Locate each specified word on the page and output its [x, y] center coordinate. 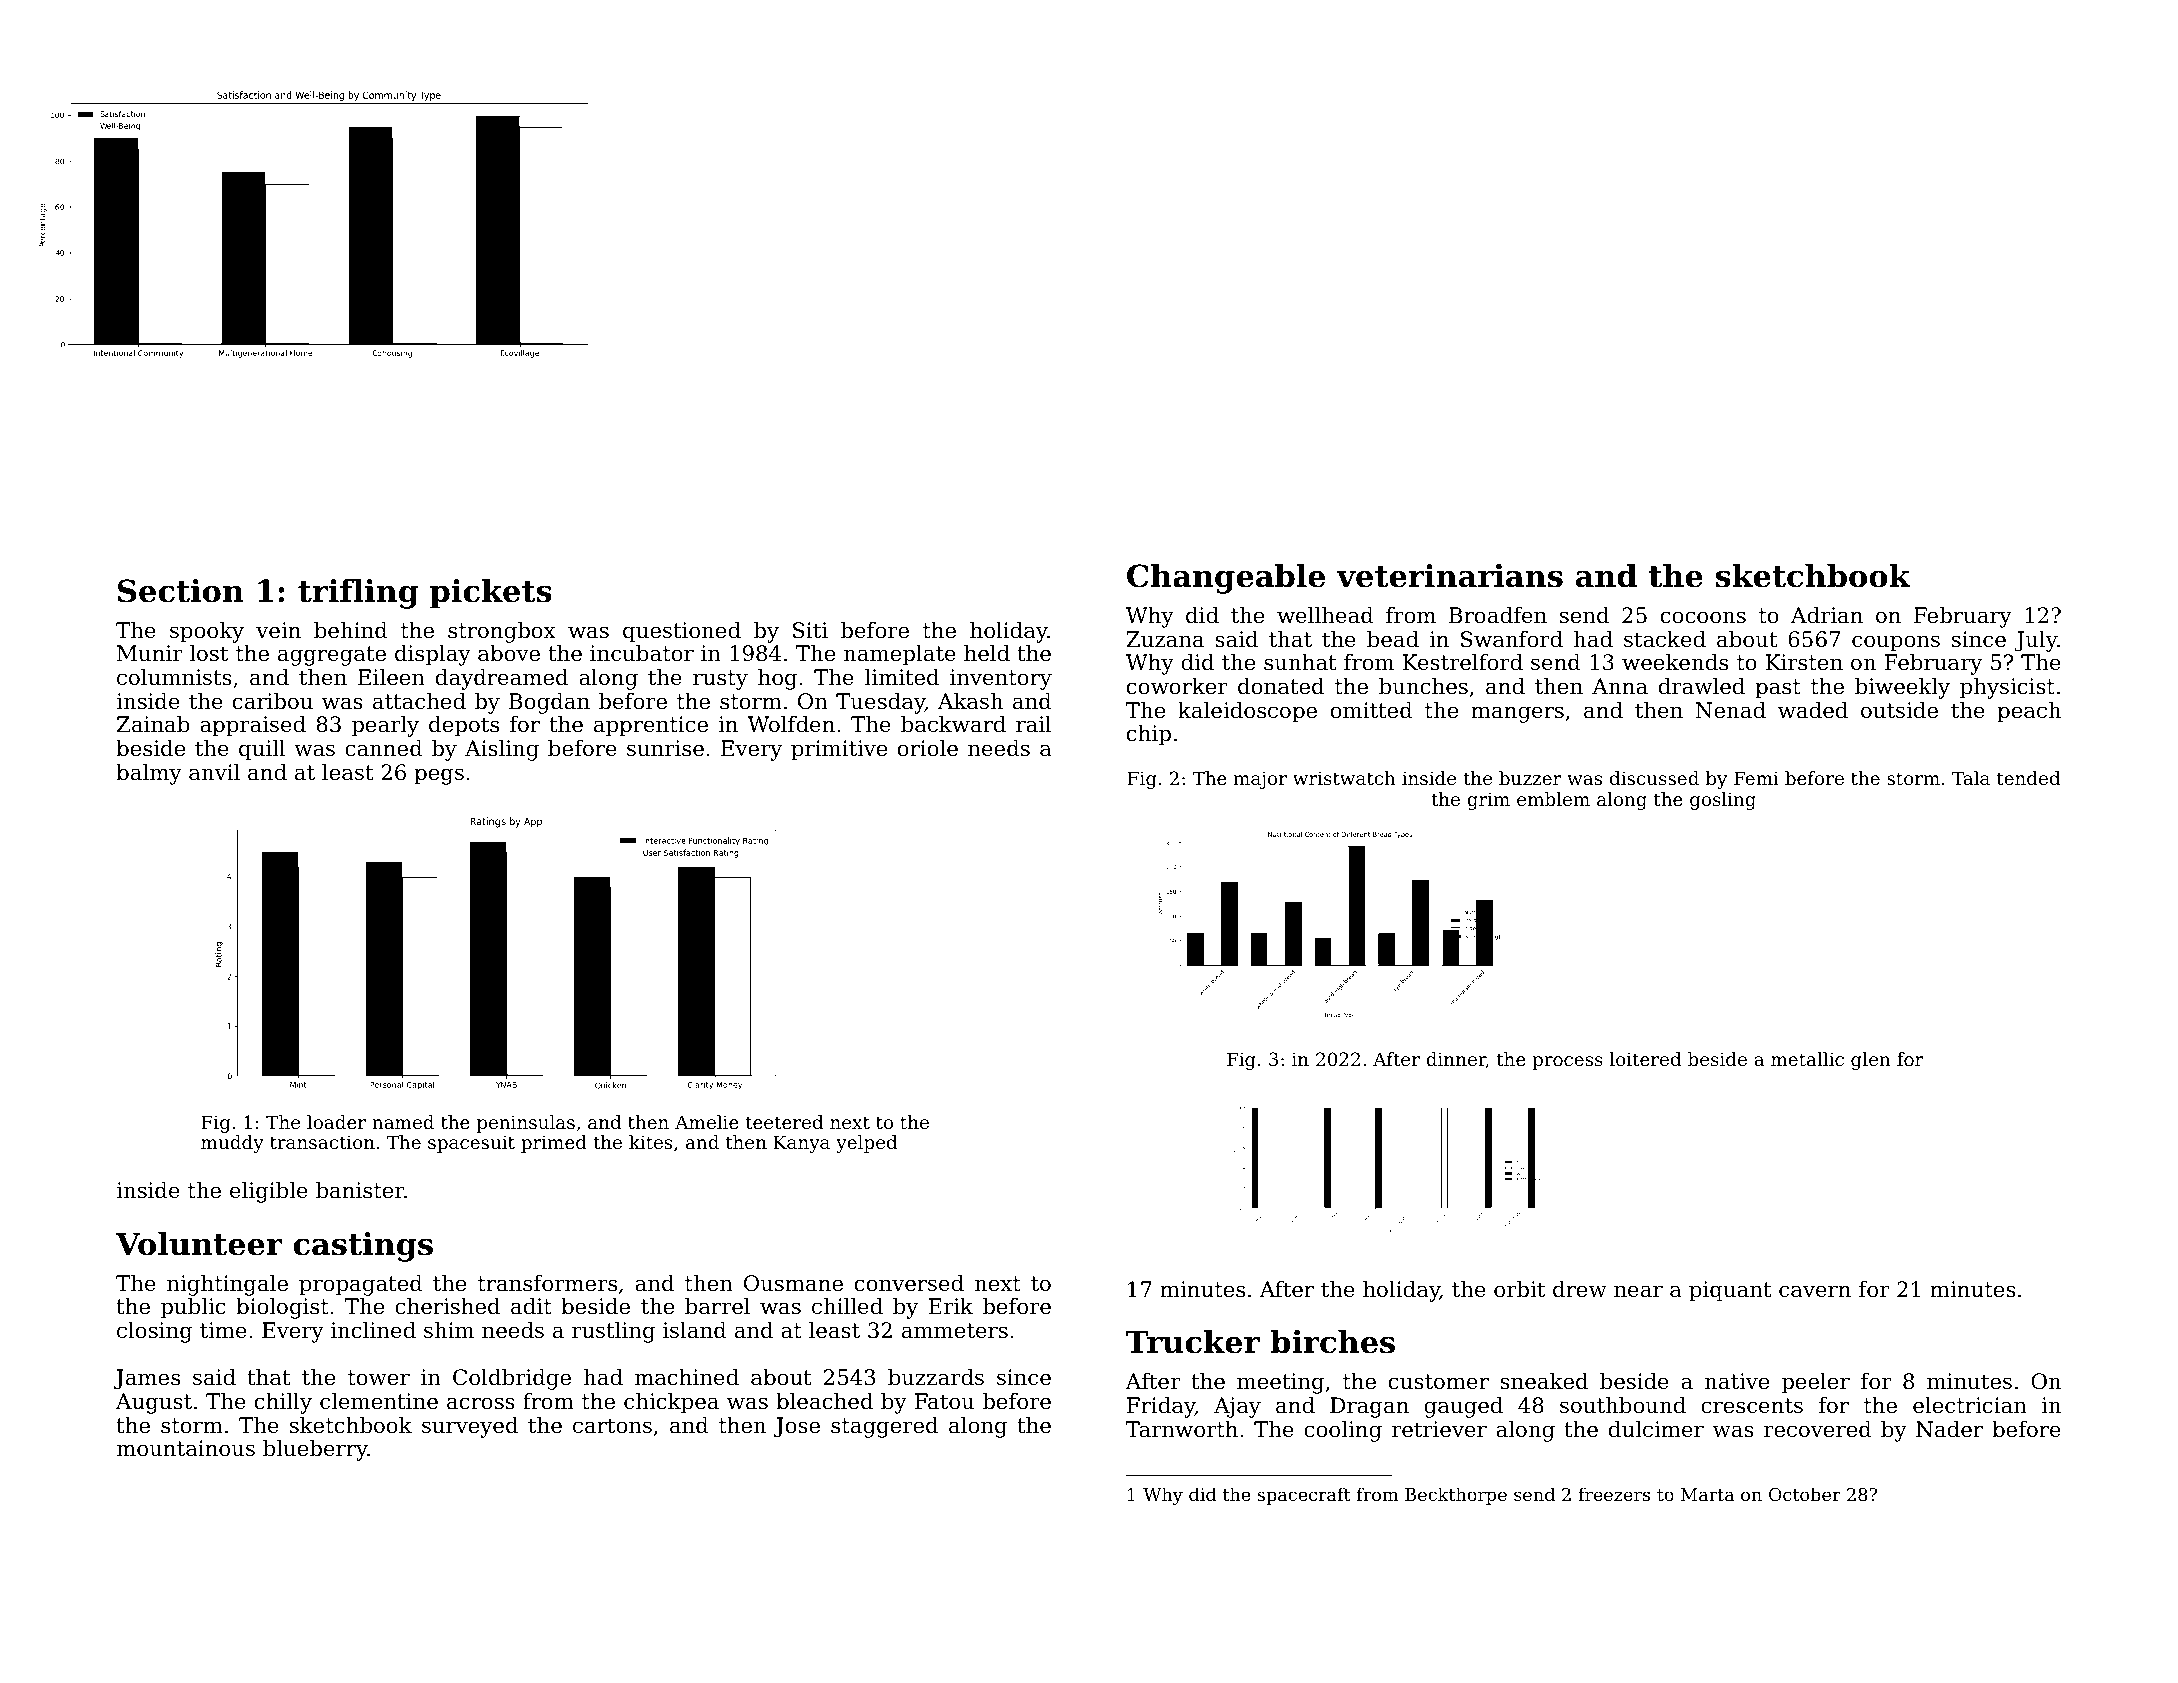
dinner [1456, 1060]
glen [1871, 1061]
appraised [253, 726]
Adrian [1827, 615]
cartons [612, 1426]
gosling [1723, 801]
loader [336, 1122]
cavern [1815, 1291]
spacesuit [471, 1144]
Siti [810, 630]
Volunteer [199, 1244]
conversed [909, 1283]
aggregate [332, 656]
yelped [866, 1144]
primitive [839, 750]
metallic [1807, 1059]
